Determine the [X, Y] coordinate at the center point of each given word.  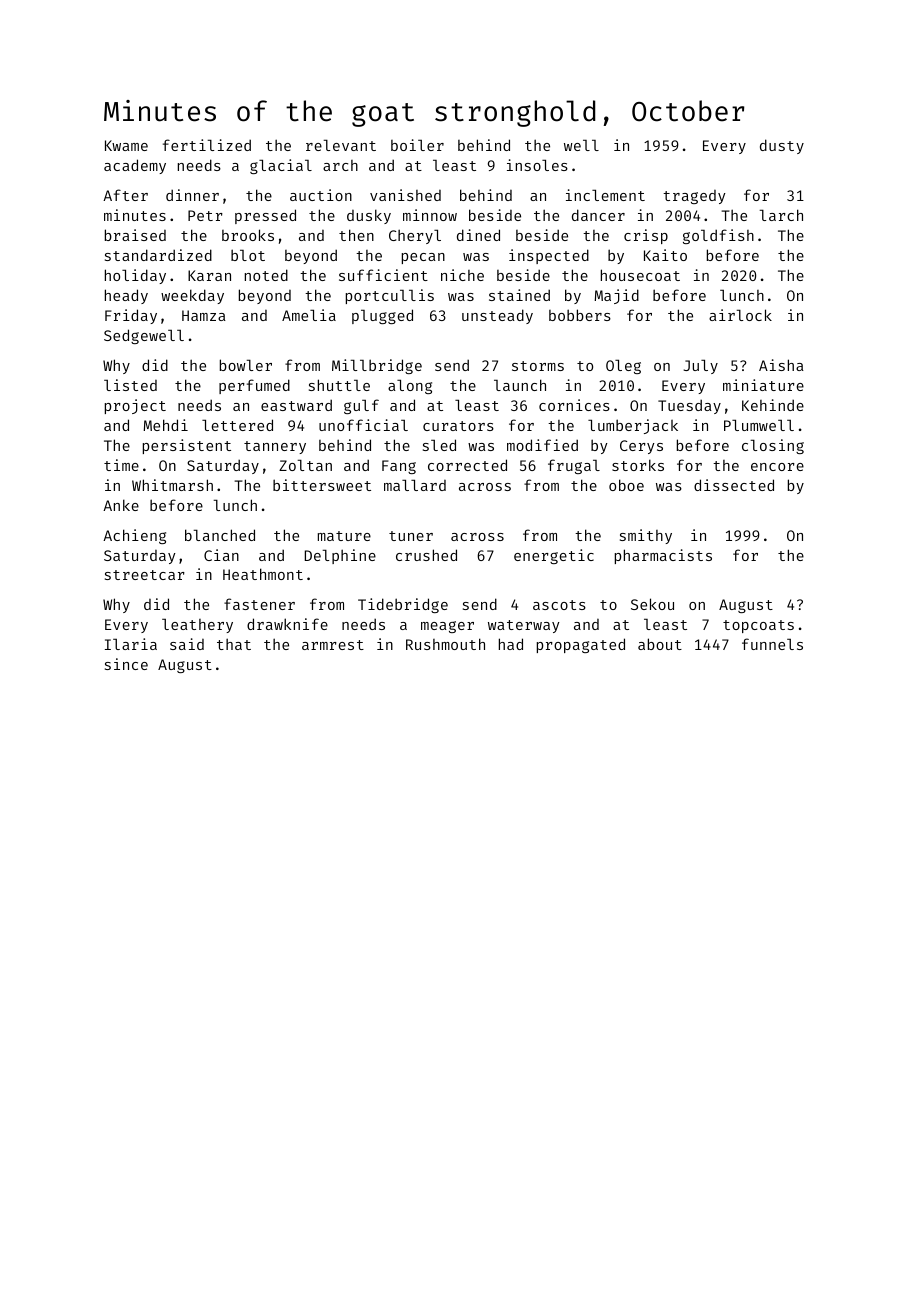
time [121, 465]
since [126, 664]
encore [777, 467]
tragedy [694, 197]
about [660, 644]
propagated [581, 645]
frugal [574, 466]
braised [135, 235]
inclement [605, 195]
